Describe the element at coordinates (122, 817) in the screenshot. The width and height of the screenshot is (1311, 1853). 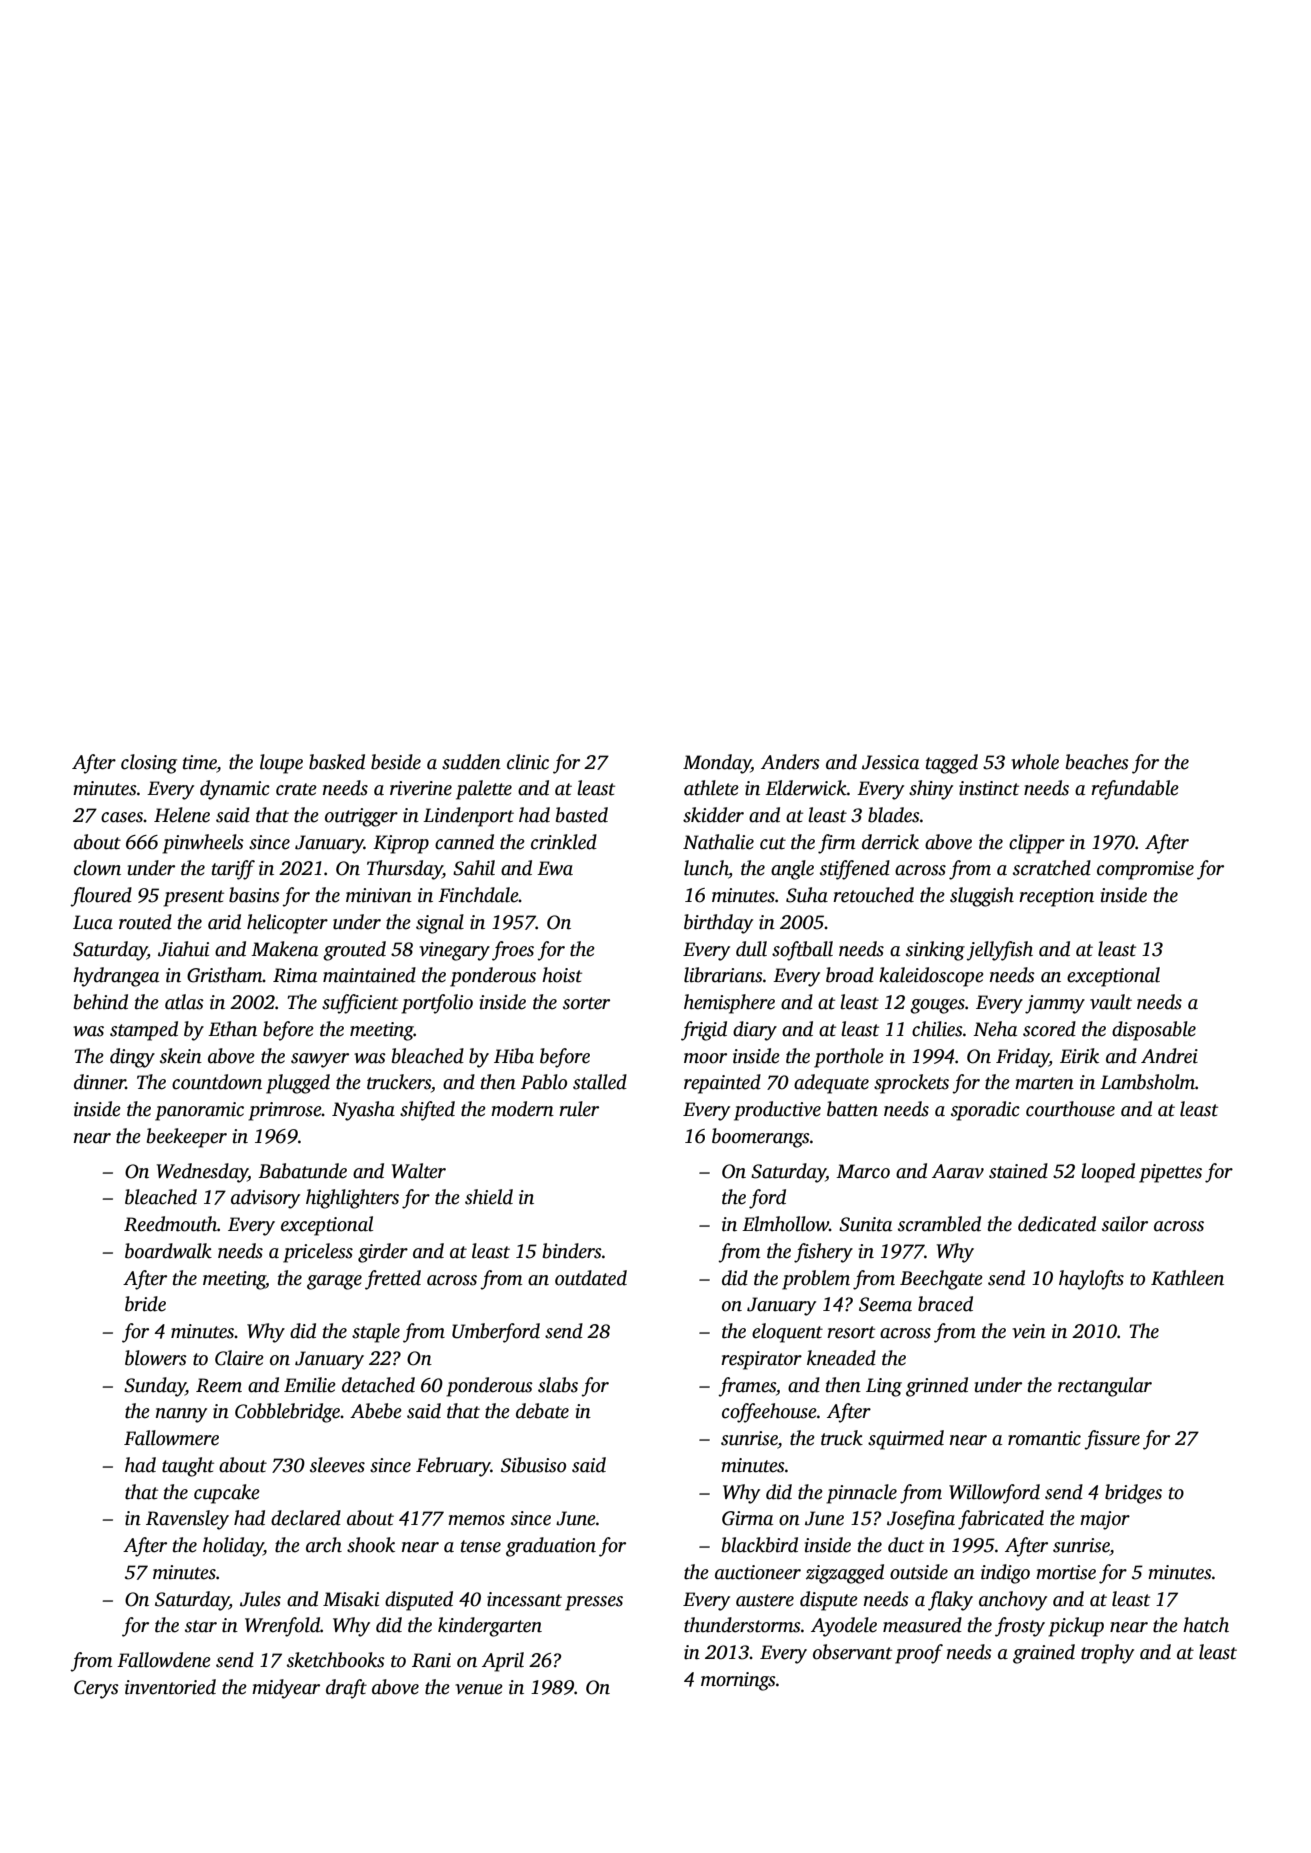
I see `cases` at that location.
